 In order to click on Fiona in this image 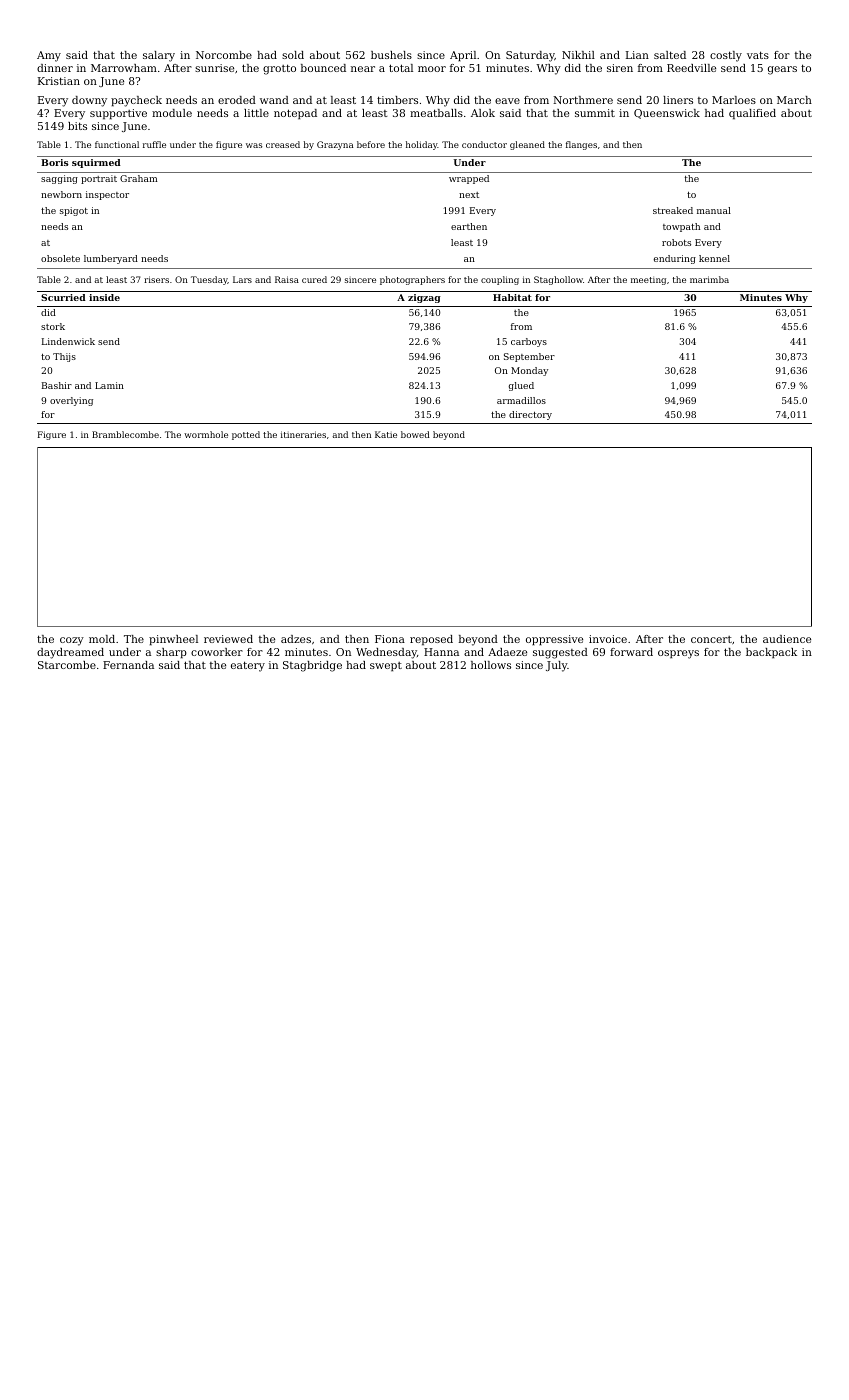, I will do `click(390, 639)`.
